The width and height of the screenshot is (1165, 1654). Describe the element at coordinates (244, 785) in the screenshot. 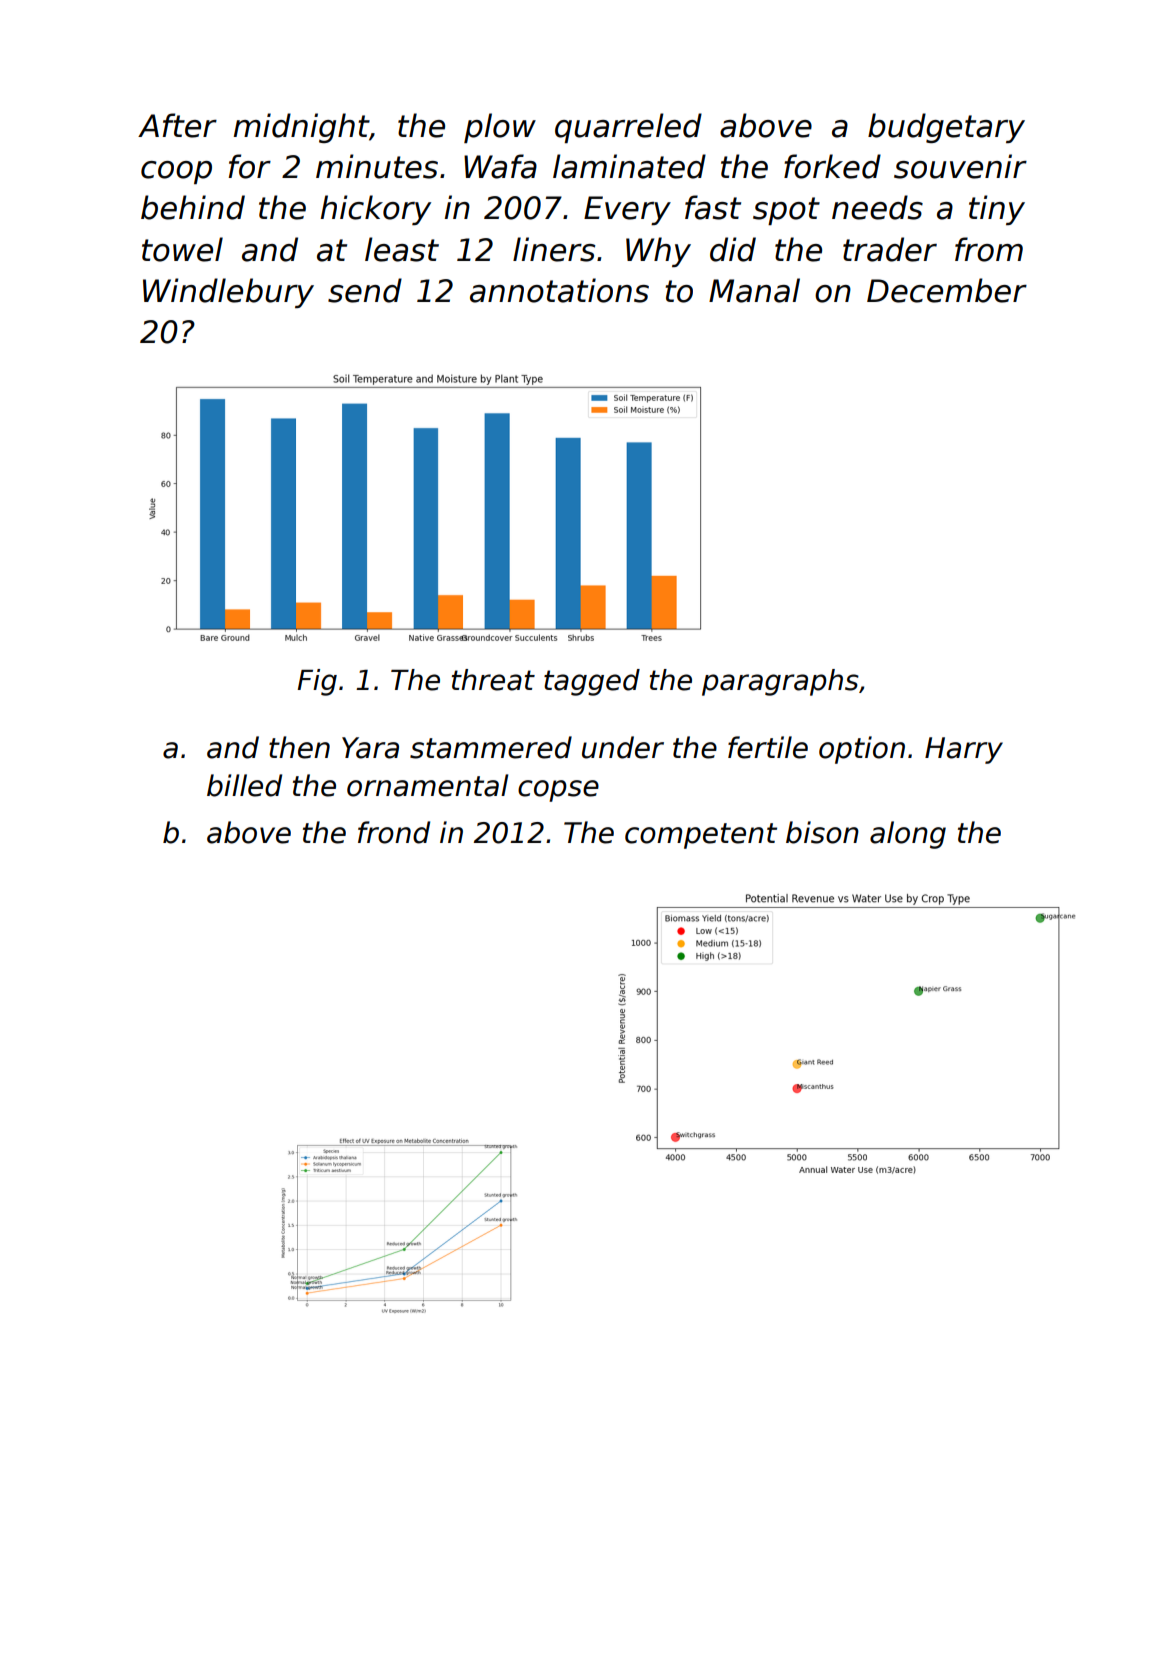

I see `billed` at that location.
